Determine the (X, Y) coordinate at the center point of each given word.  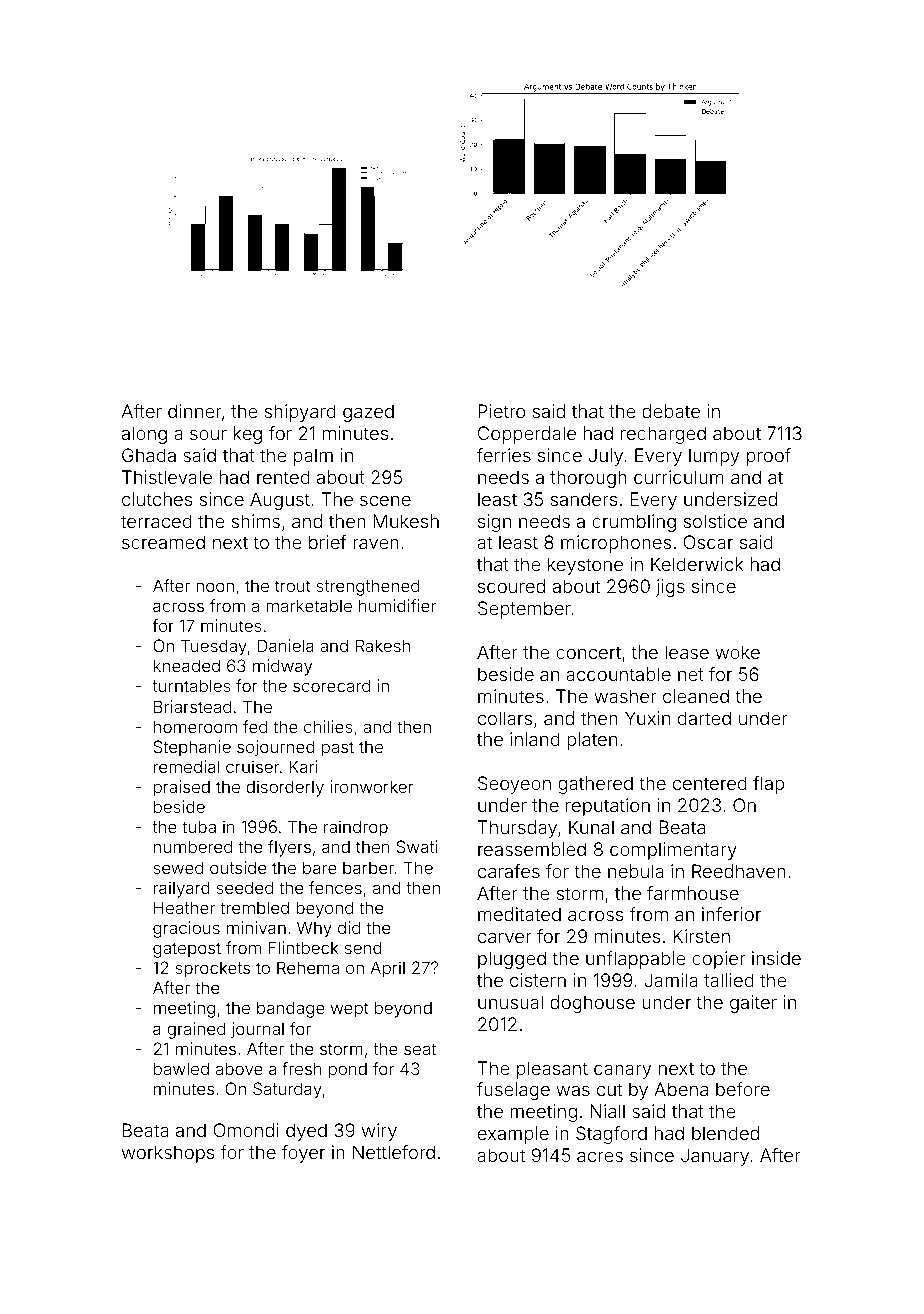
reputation (608, 807)
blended (725, 1133)
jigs (670, 588)
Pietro (501, 411)
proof (769, 457)
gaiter (753, 1004)
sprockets (212, 970)
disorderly (285, 788)
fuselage (513, 1091)
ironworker (372, 786)
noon (215, 587)
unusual (510, 1002)
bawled (181, 1068)
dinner (195, 411)
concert (588, 652)
